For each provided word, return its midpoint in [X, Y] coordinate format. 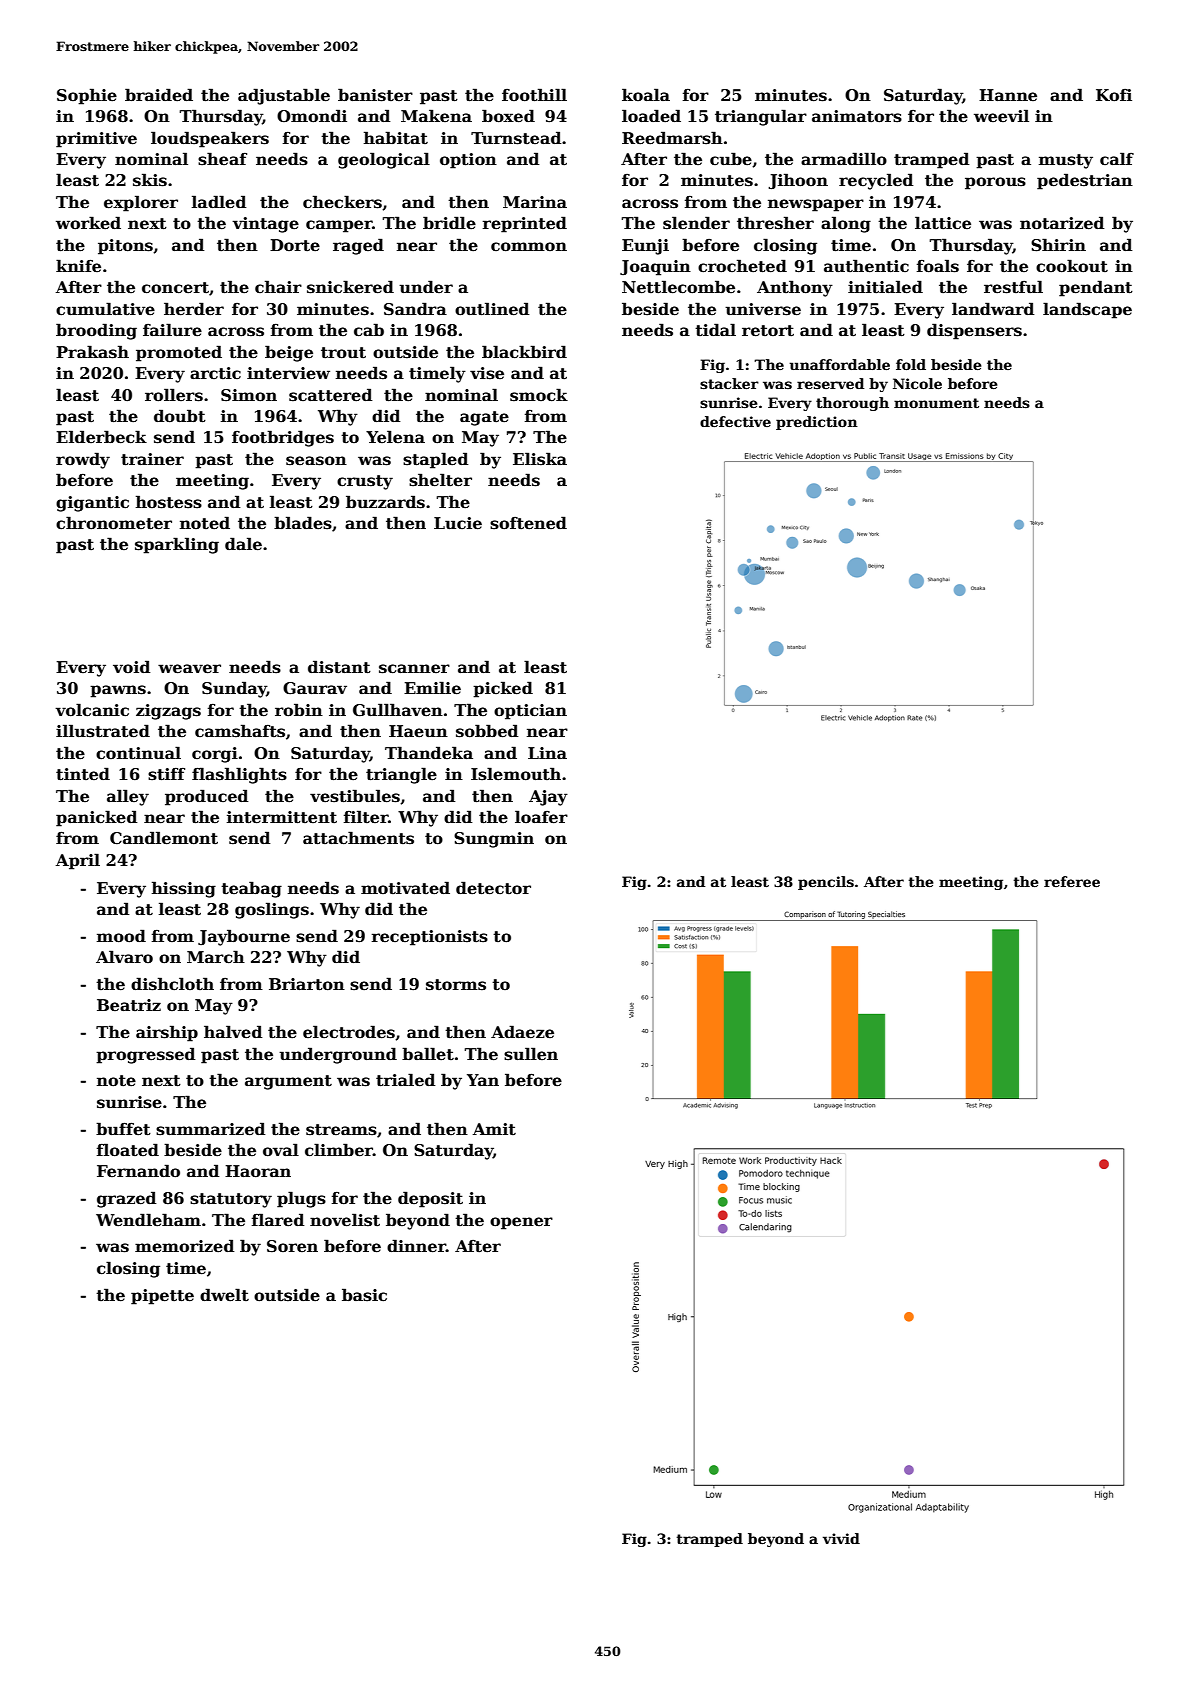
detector [493, 888]
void [131, 666]
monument [936, 403]
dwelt [224, 1295]
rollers [174, 395]
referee [1072, 881]
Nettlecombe [678, 287]
